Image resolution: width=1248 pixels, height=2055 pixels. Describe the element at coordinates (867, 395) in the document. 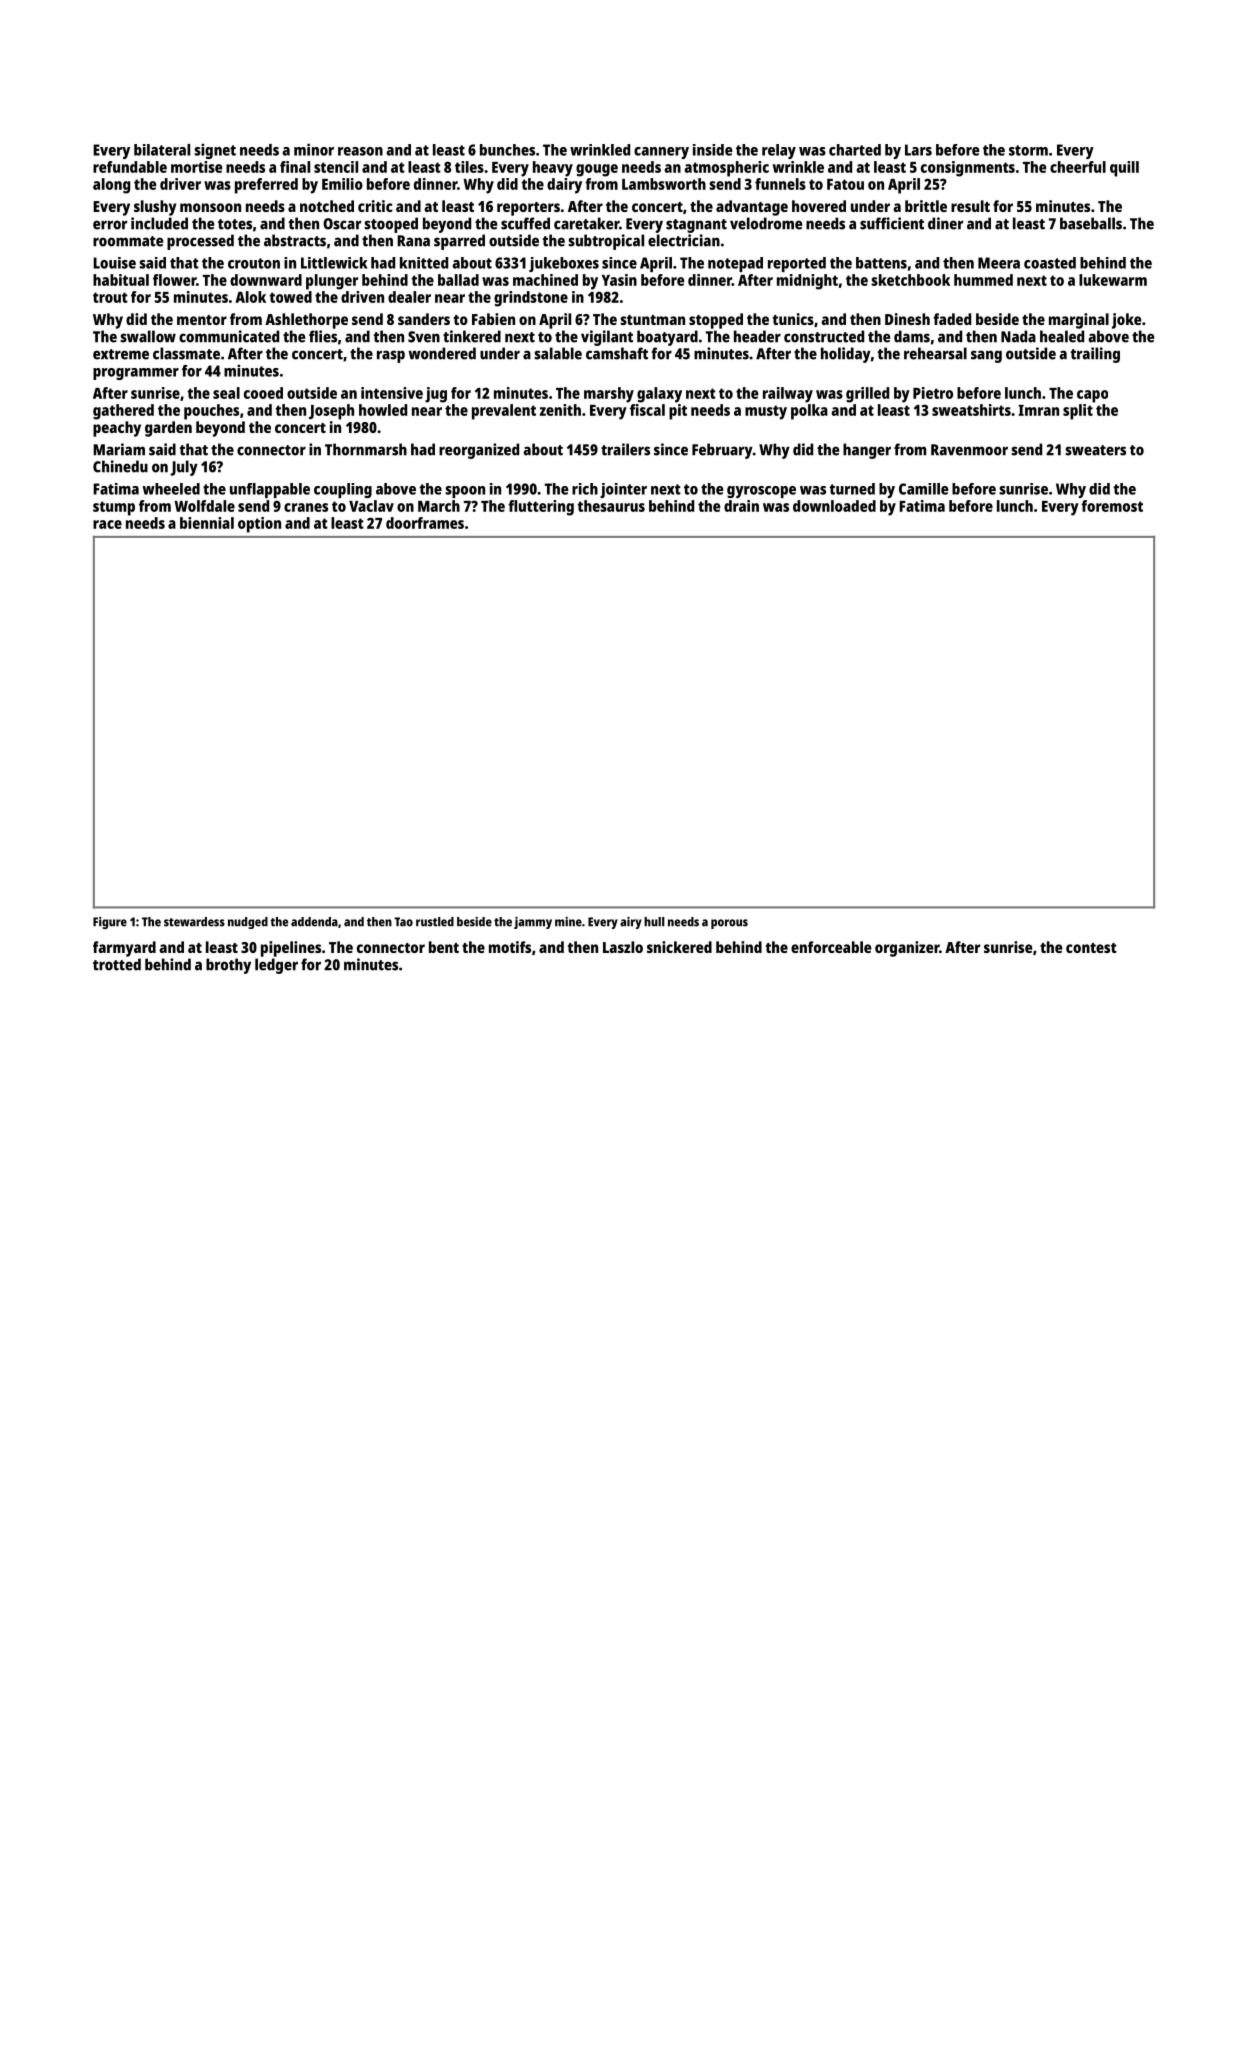

I see `grilled` at that location.
